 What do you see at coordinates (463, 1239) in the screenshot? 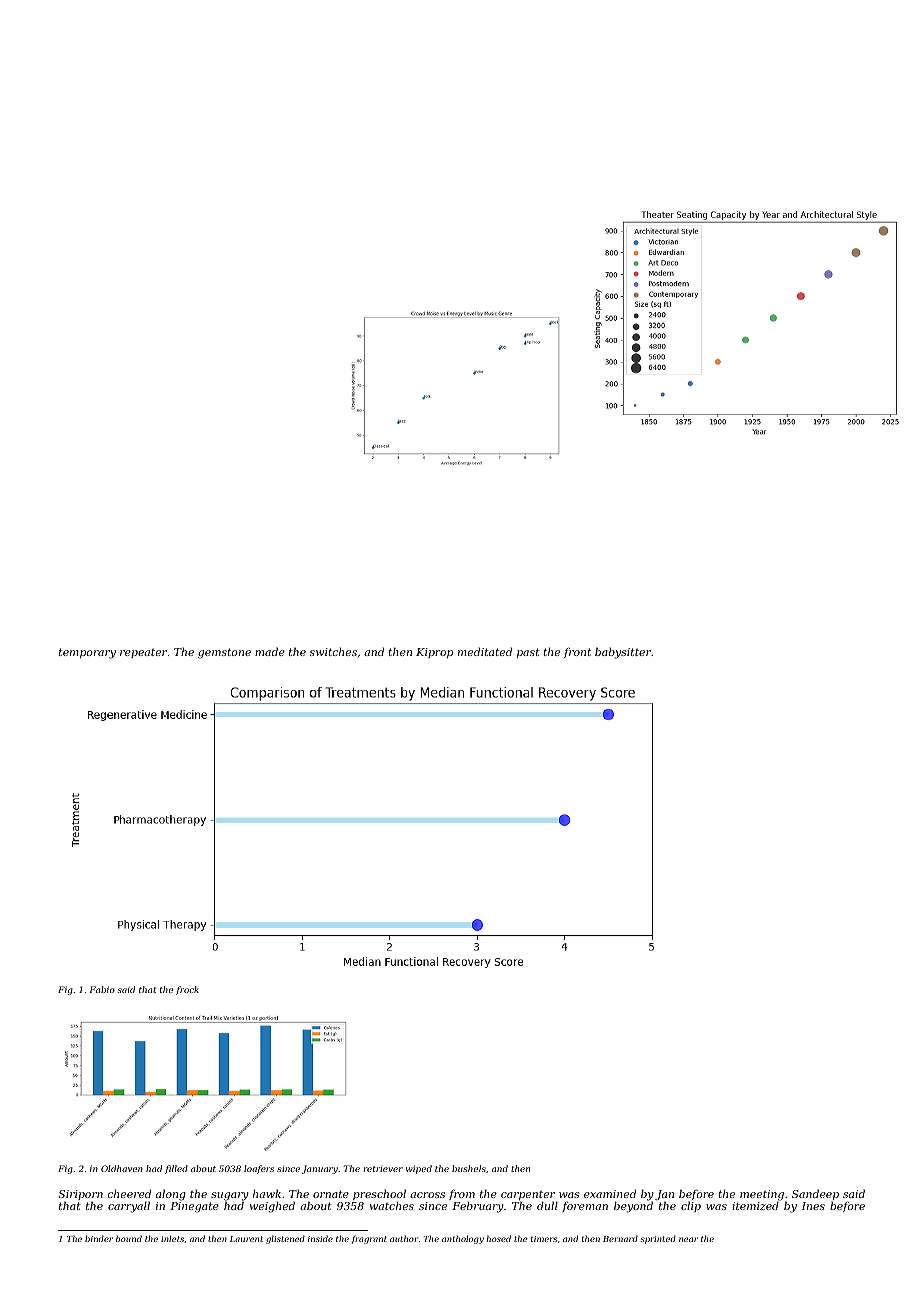
I see `anthology` at bounding box center [463, 1239].
